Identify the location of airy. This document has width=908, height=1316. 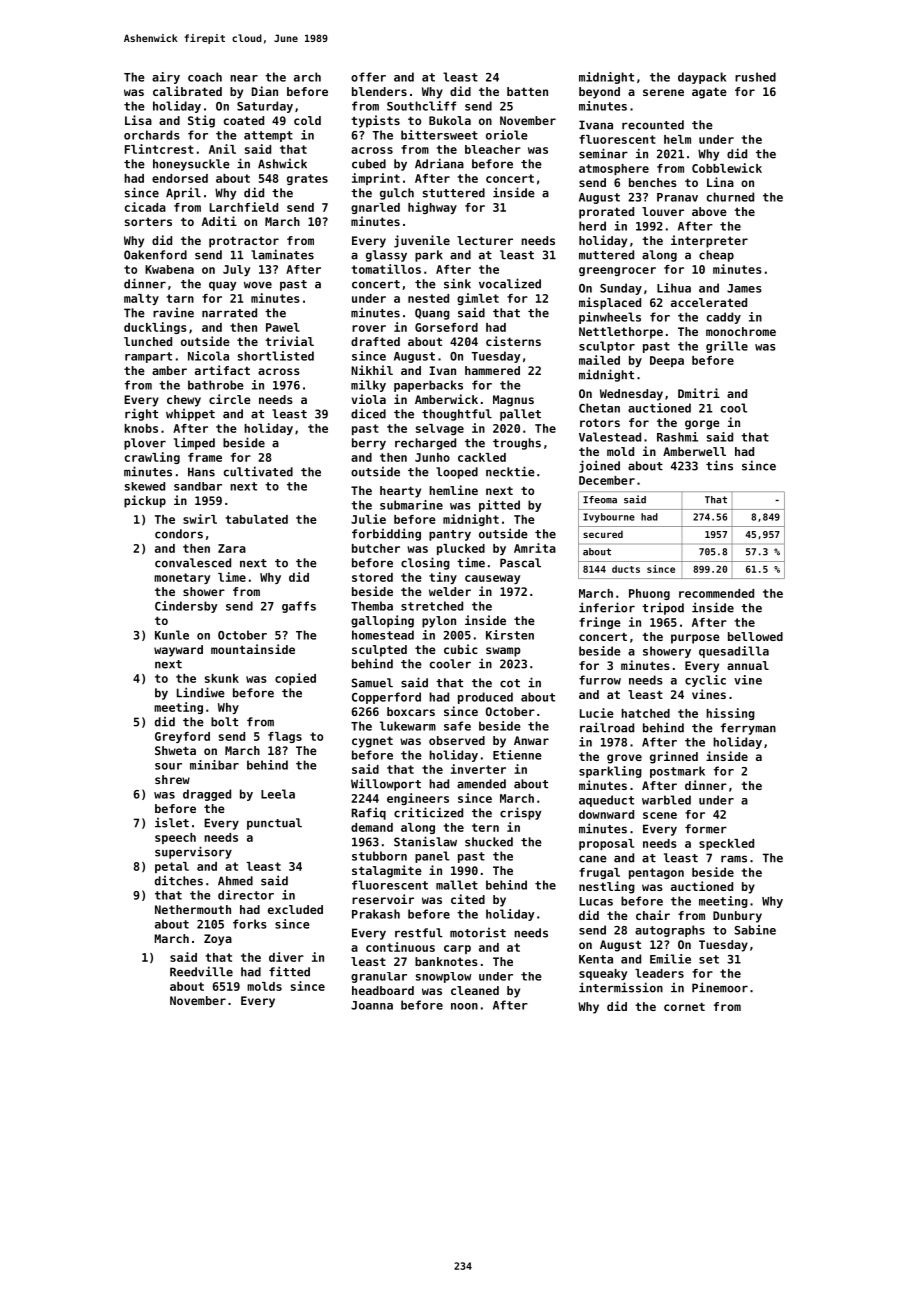
(166, 78).
